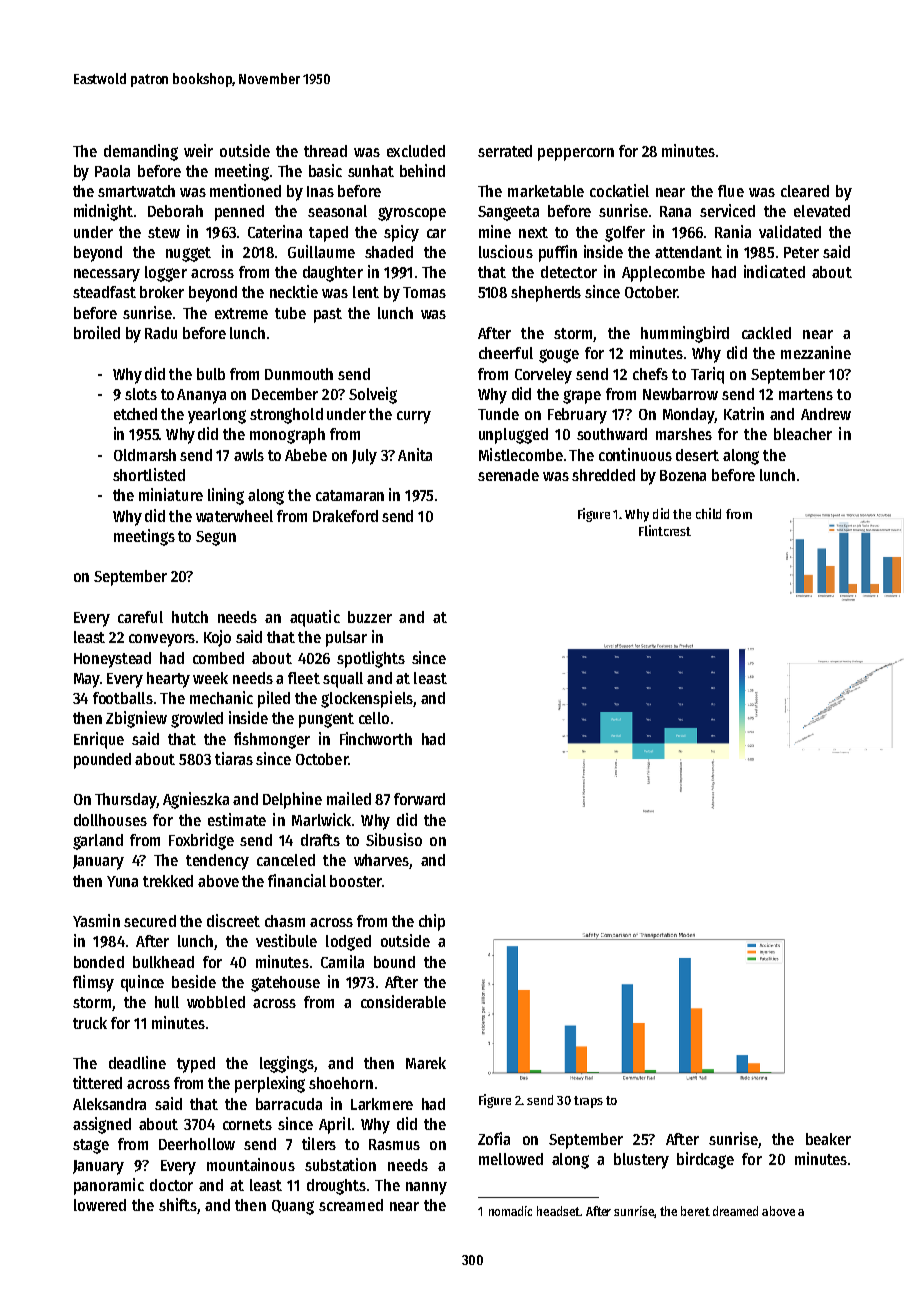 The height and width of the document is (1314, 924). I want to click on pounded, so click(102, 761).
